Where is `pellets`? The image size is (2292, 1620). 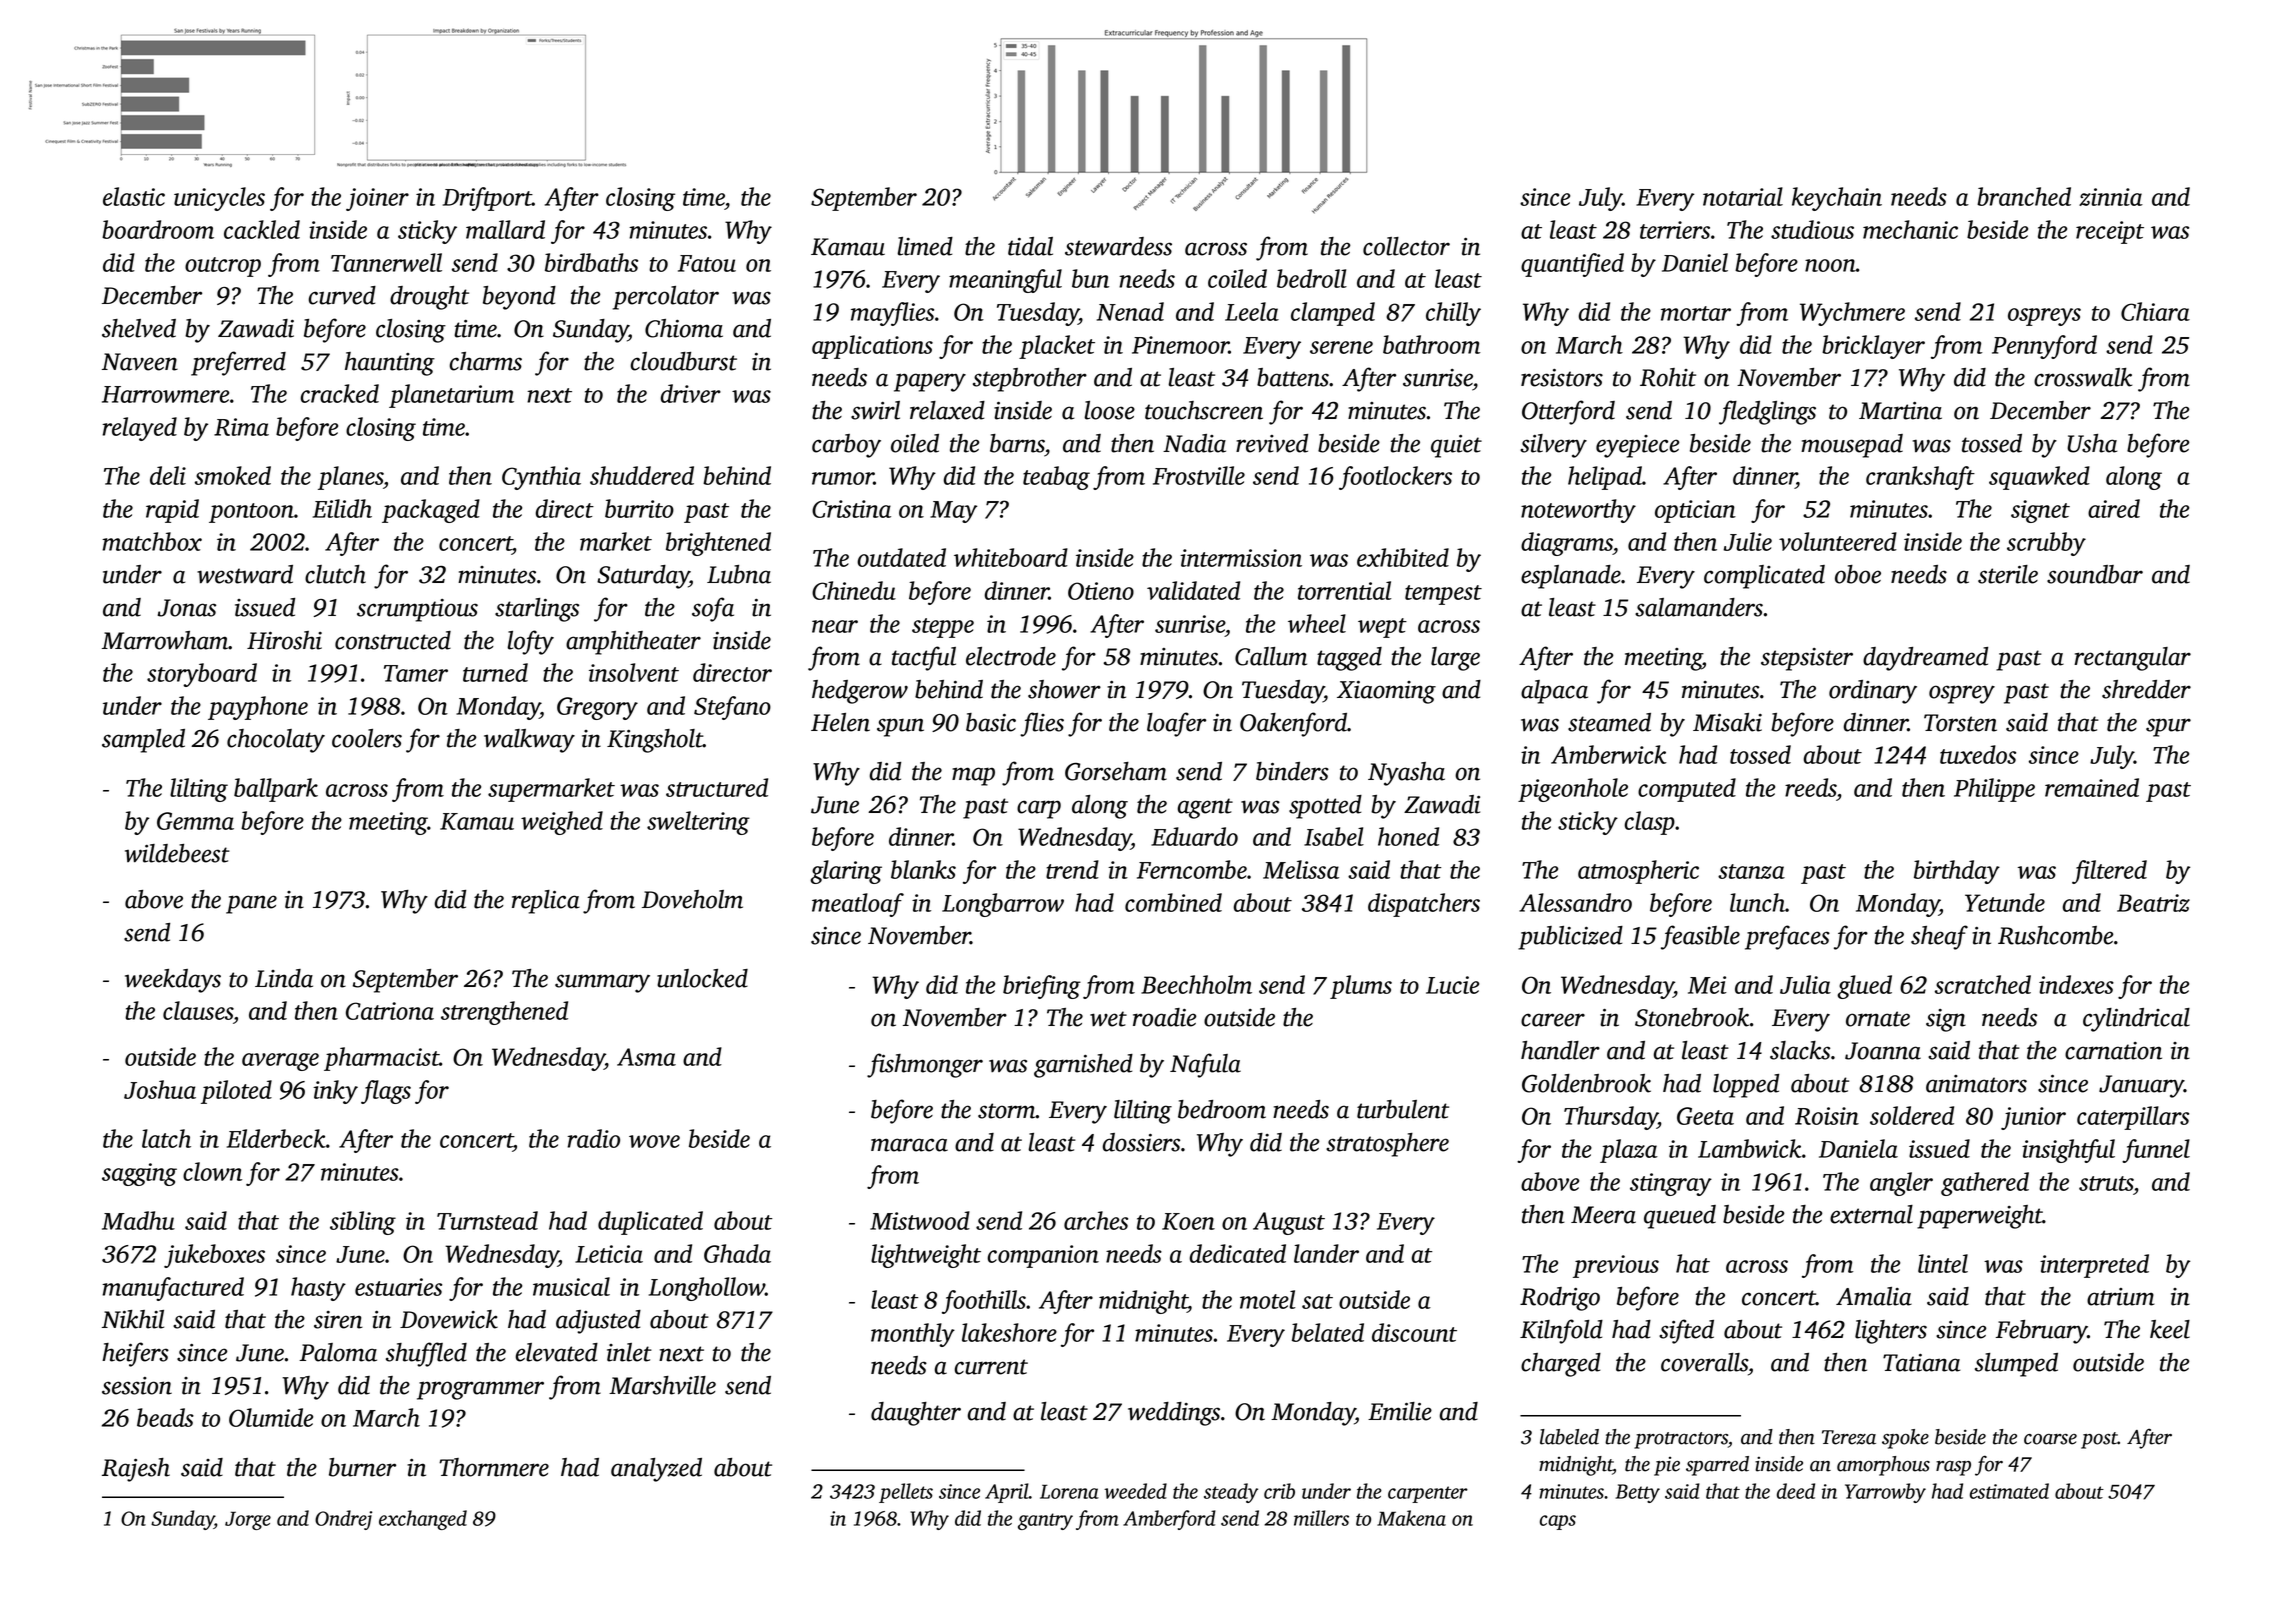 pellets is located at coordinates (906, 1493).
